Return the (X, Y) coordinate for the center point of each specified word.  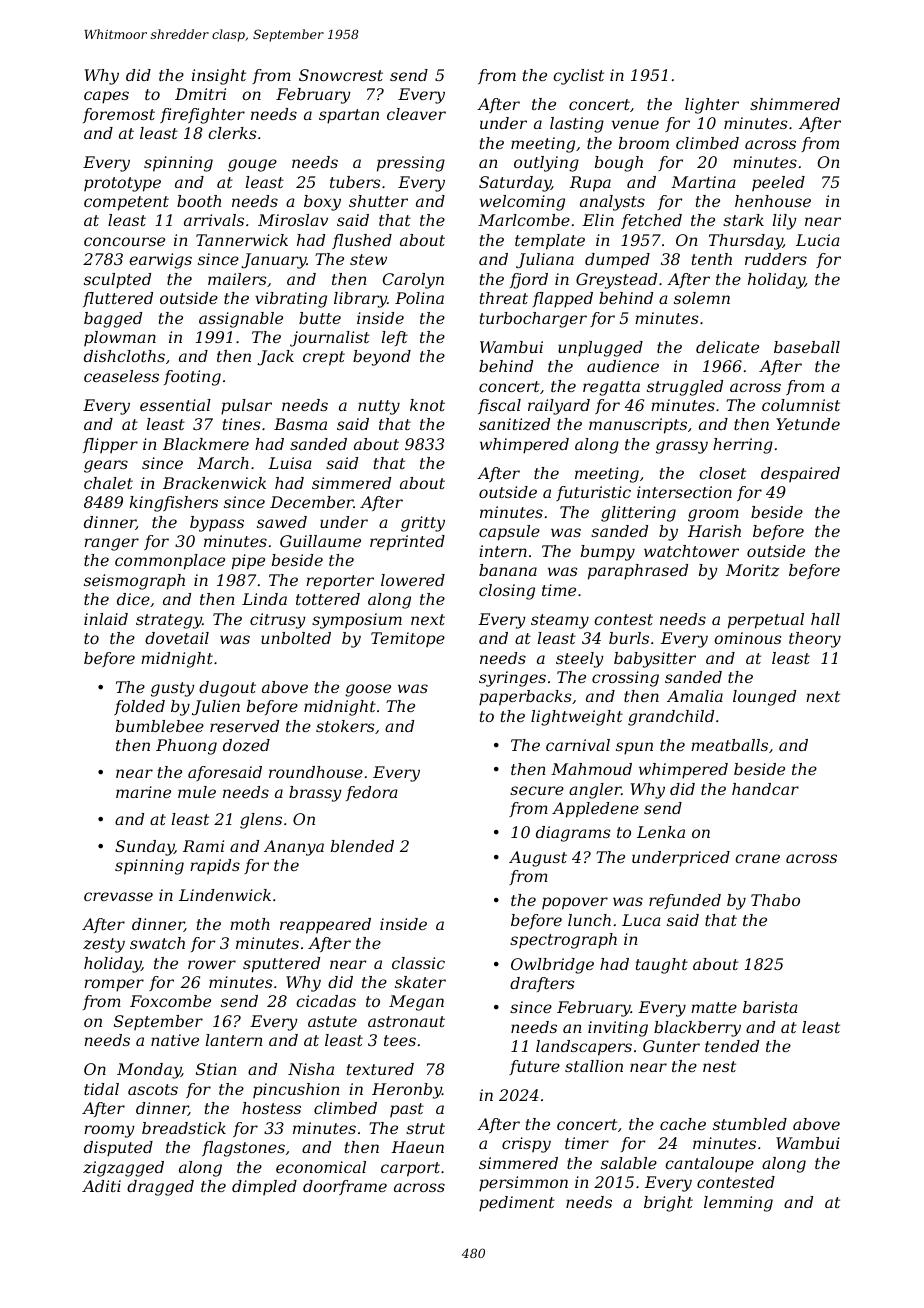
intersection (684, 492)
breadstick (184, 1128)
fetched (651, 221)
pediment (517, 1204)
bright (668, 1204)
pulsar (246, 407)
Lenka (661, 832)
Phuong (186, 747)
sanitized (514, 424)
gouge (252, 165)
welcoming (522, 203)
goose (368, 690)
